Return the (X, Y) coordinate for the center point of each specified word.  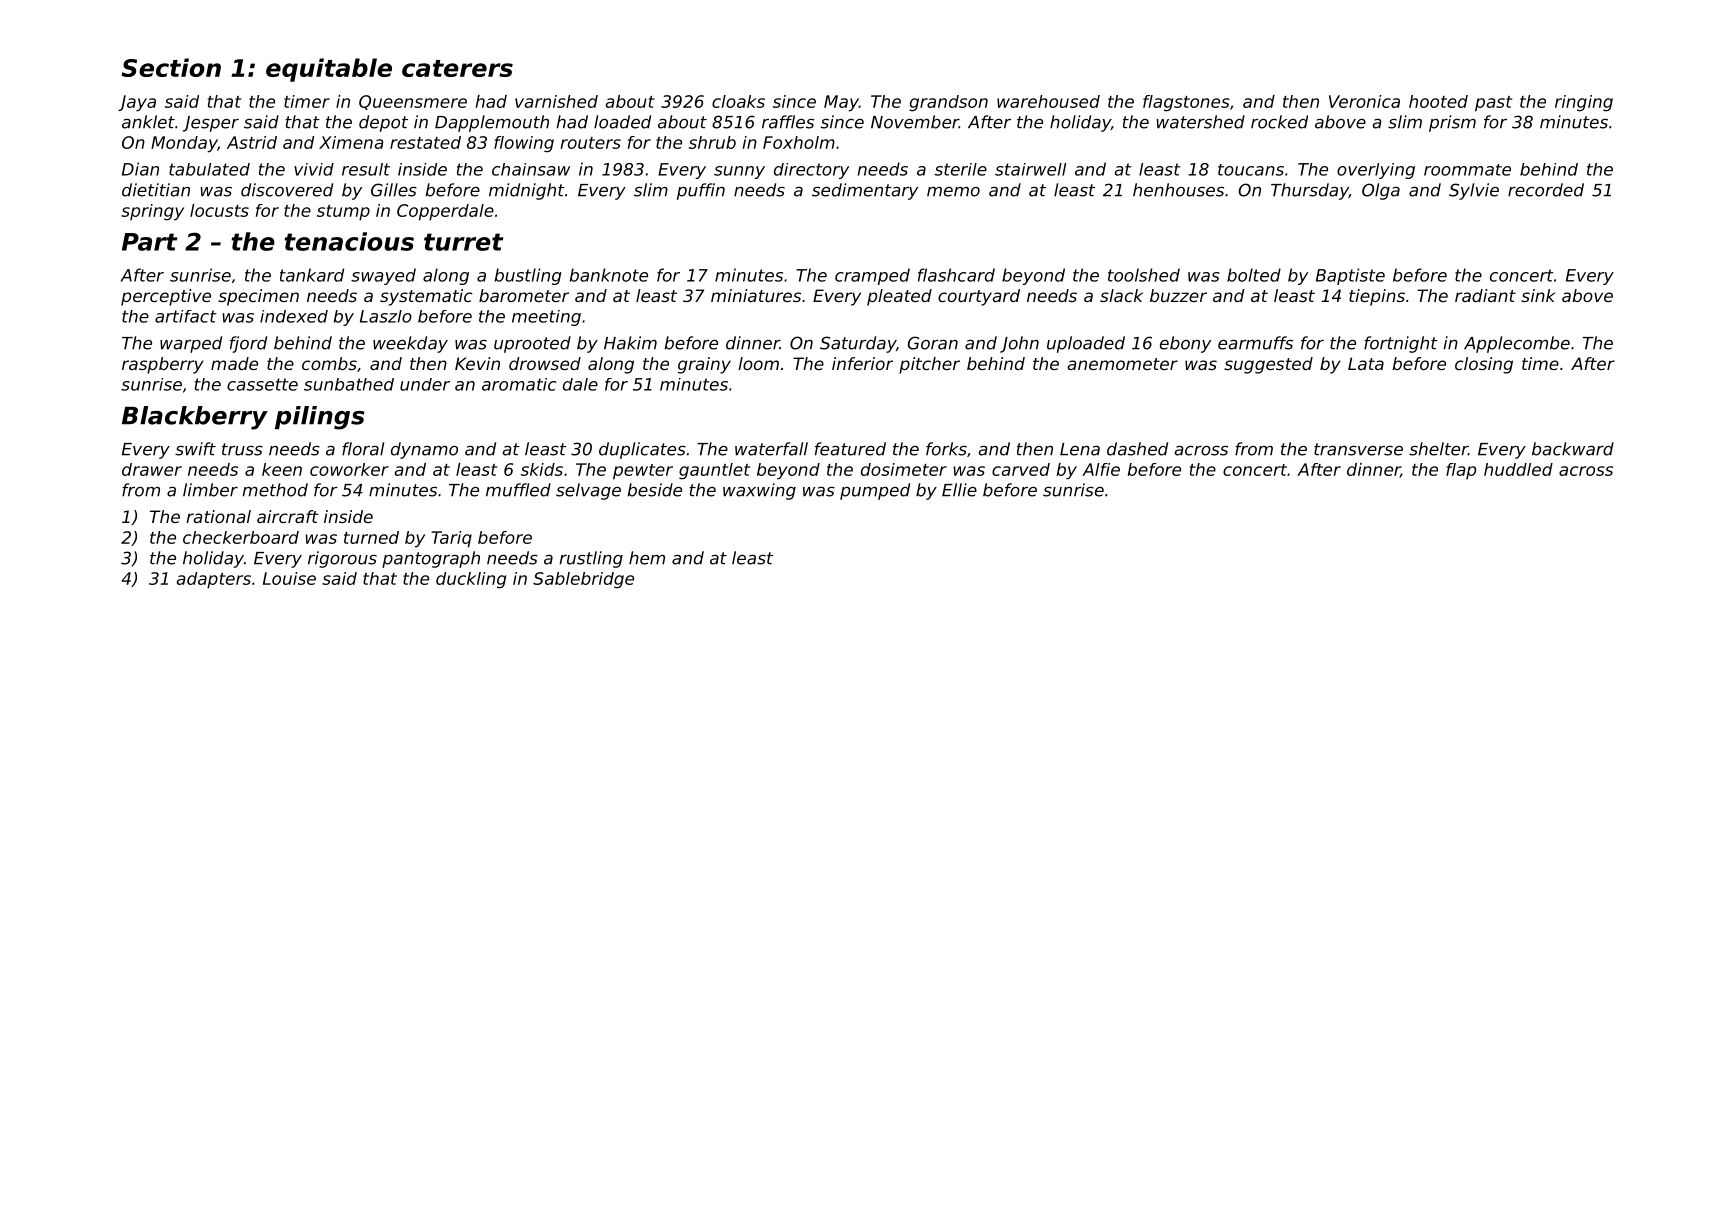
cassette (262, 384)
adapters (213, 580)
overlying (1376, 171)
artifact (186, 316)
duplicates (642, 450)
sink (1538, 295)
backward (1573, 449)
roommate (1467, 170)
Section (171, 67)
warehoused (1048, 101)
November (915, 122)
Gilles (394, 190)
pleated (899, 297)
